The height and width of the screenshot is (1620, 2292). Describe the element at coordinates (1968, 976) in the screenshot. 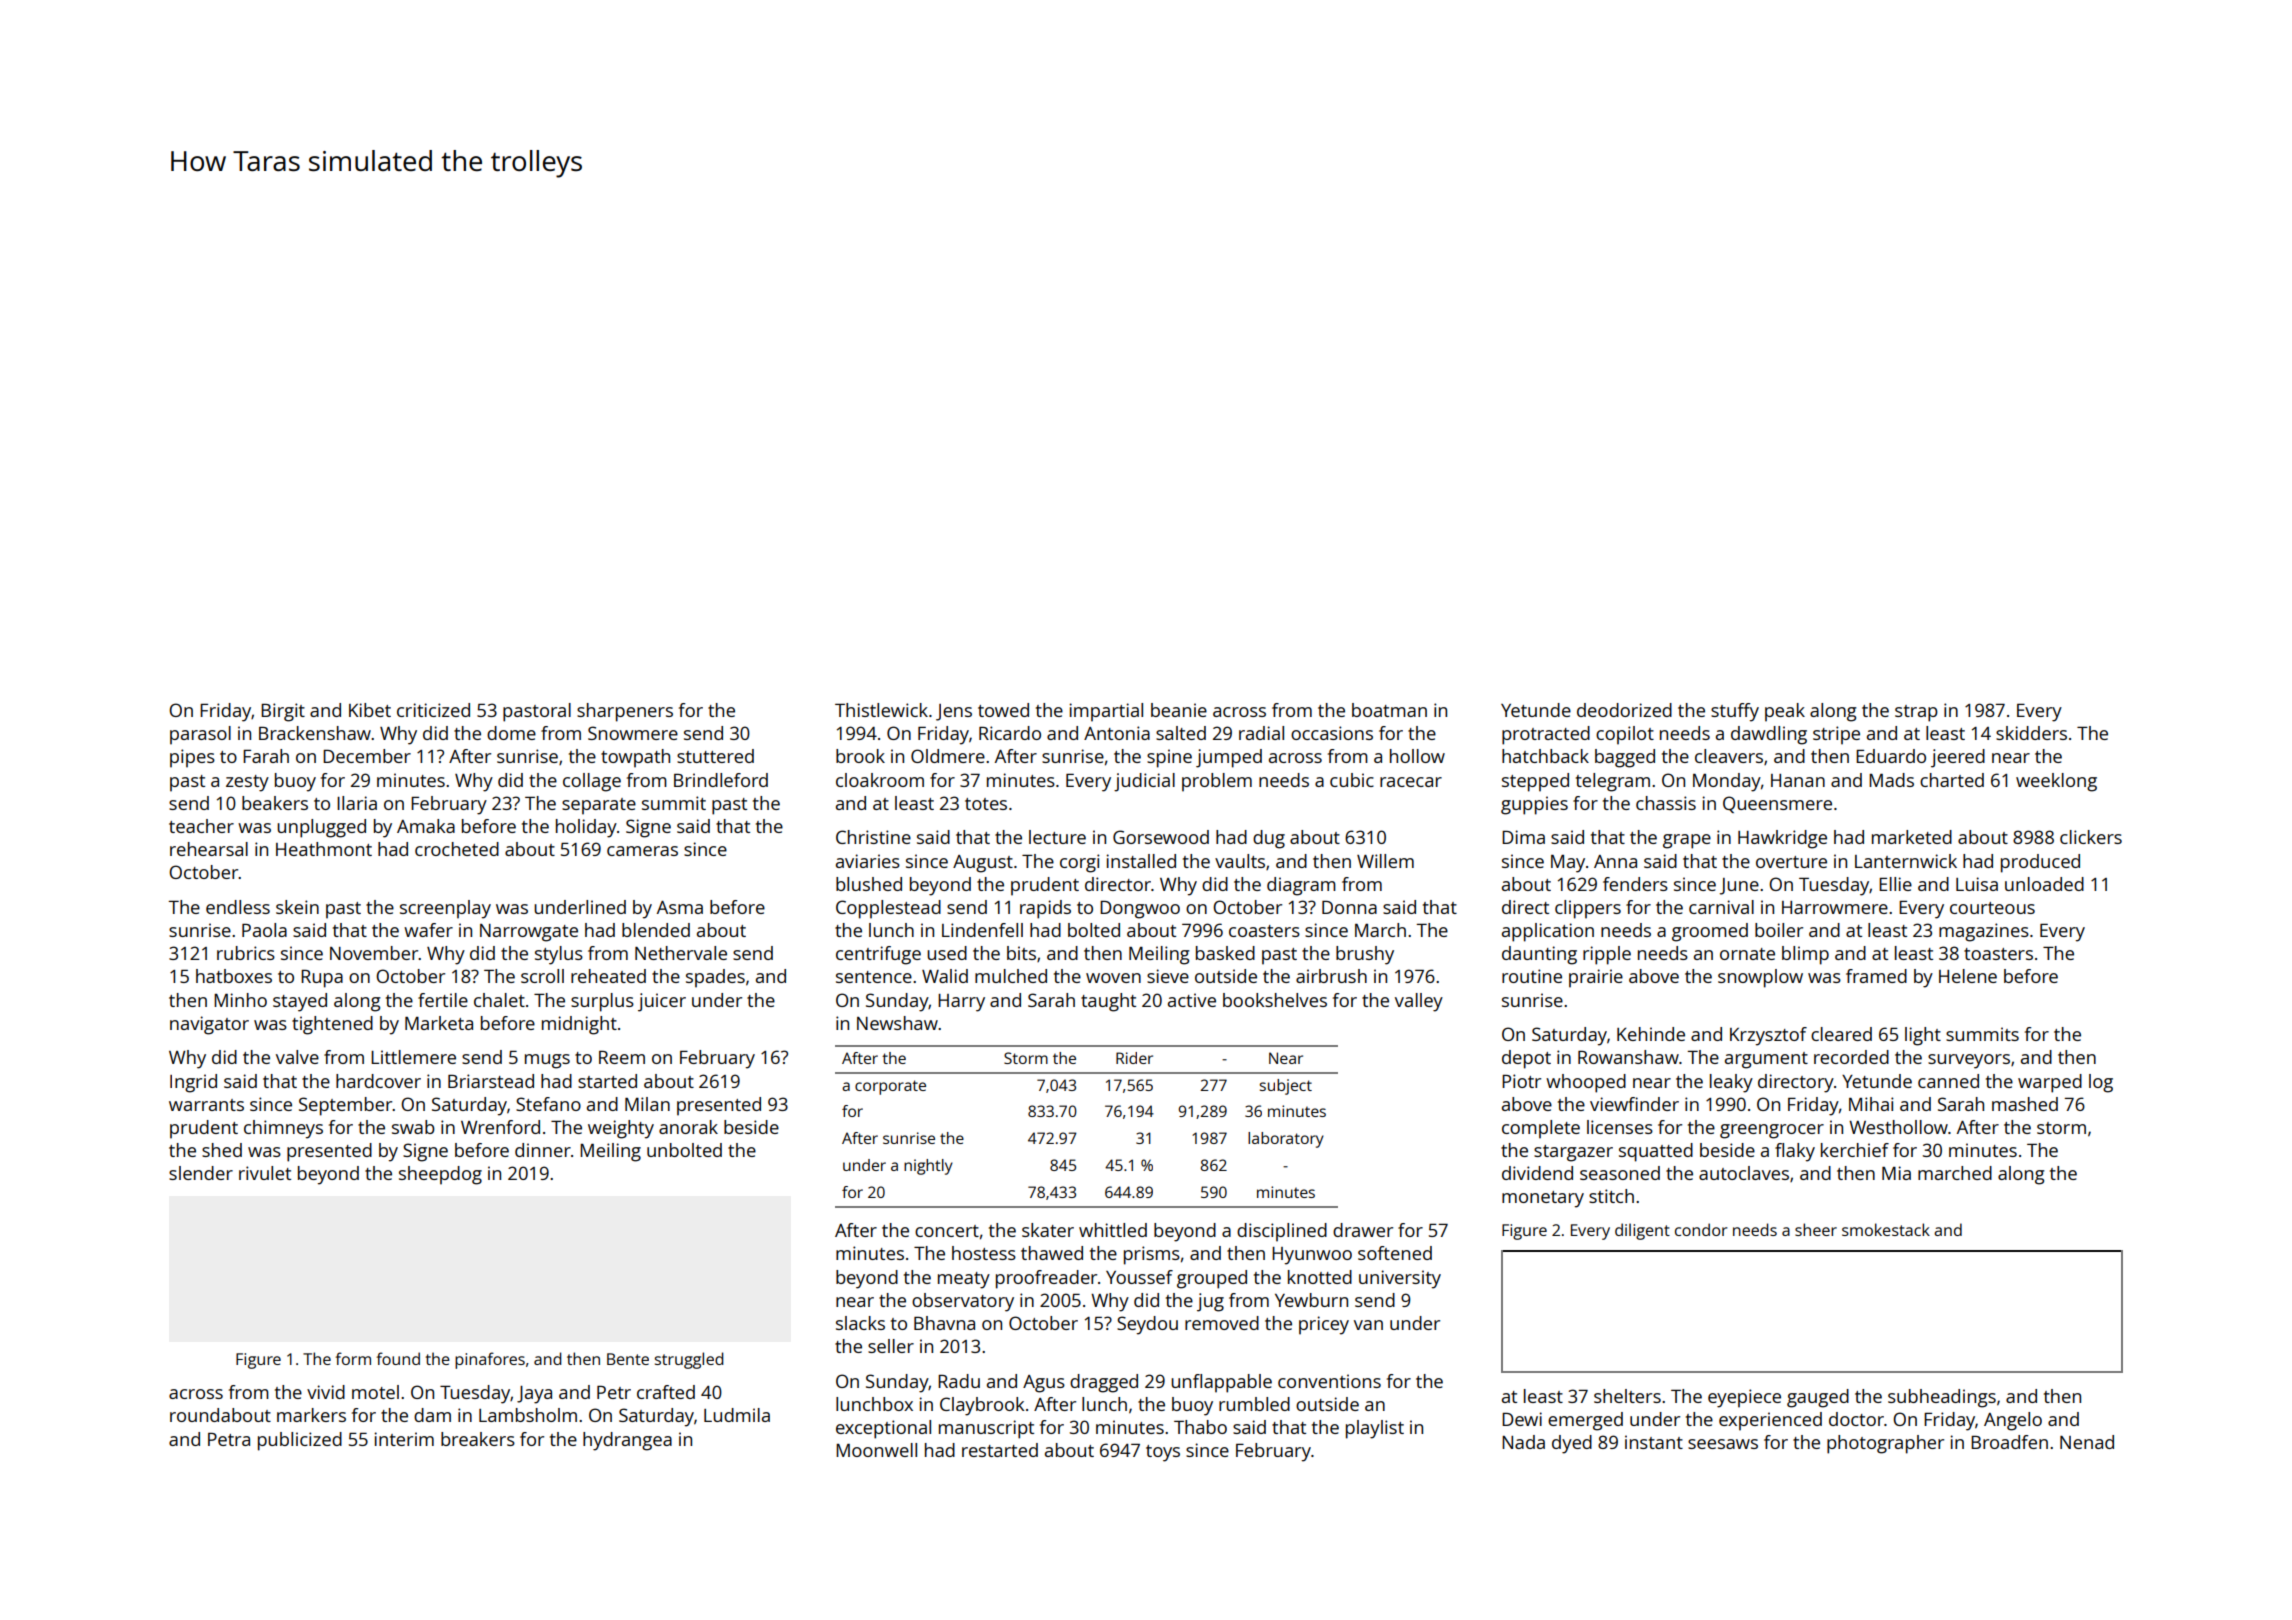

I see `Helene` at that location.
